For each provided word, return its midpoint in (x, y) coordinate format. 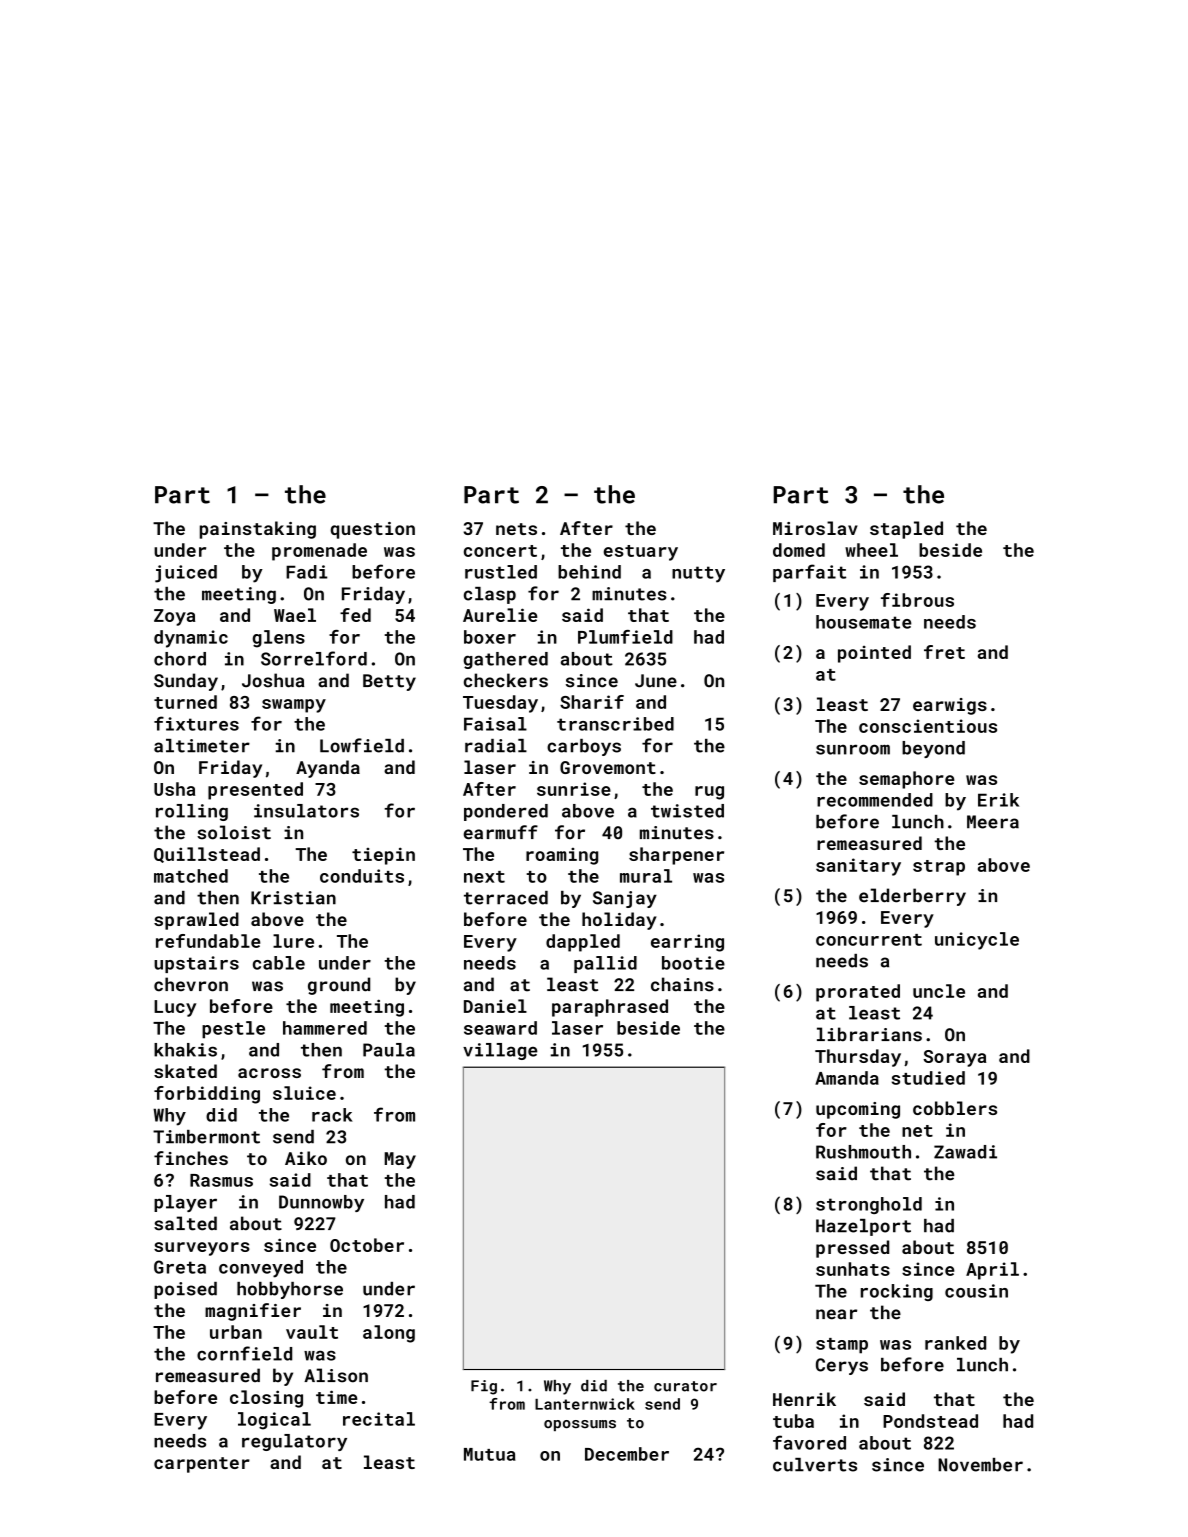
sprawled (196, 921)
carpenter (202, 1465)
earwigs (950, 706)
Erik (998, 800)
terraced (506, 898)
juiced (186, 574)
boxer (490, 637)
